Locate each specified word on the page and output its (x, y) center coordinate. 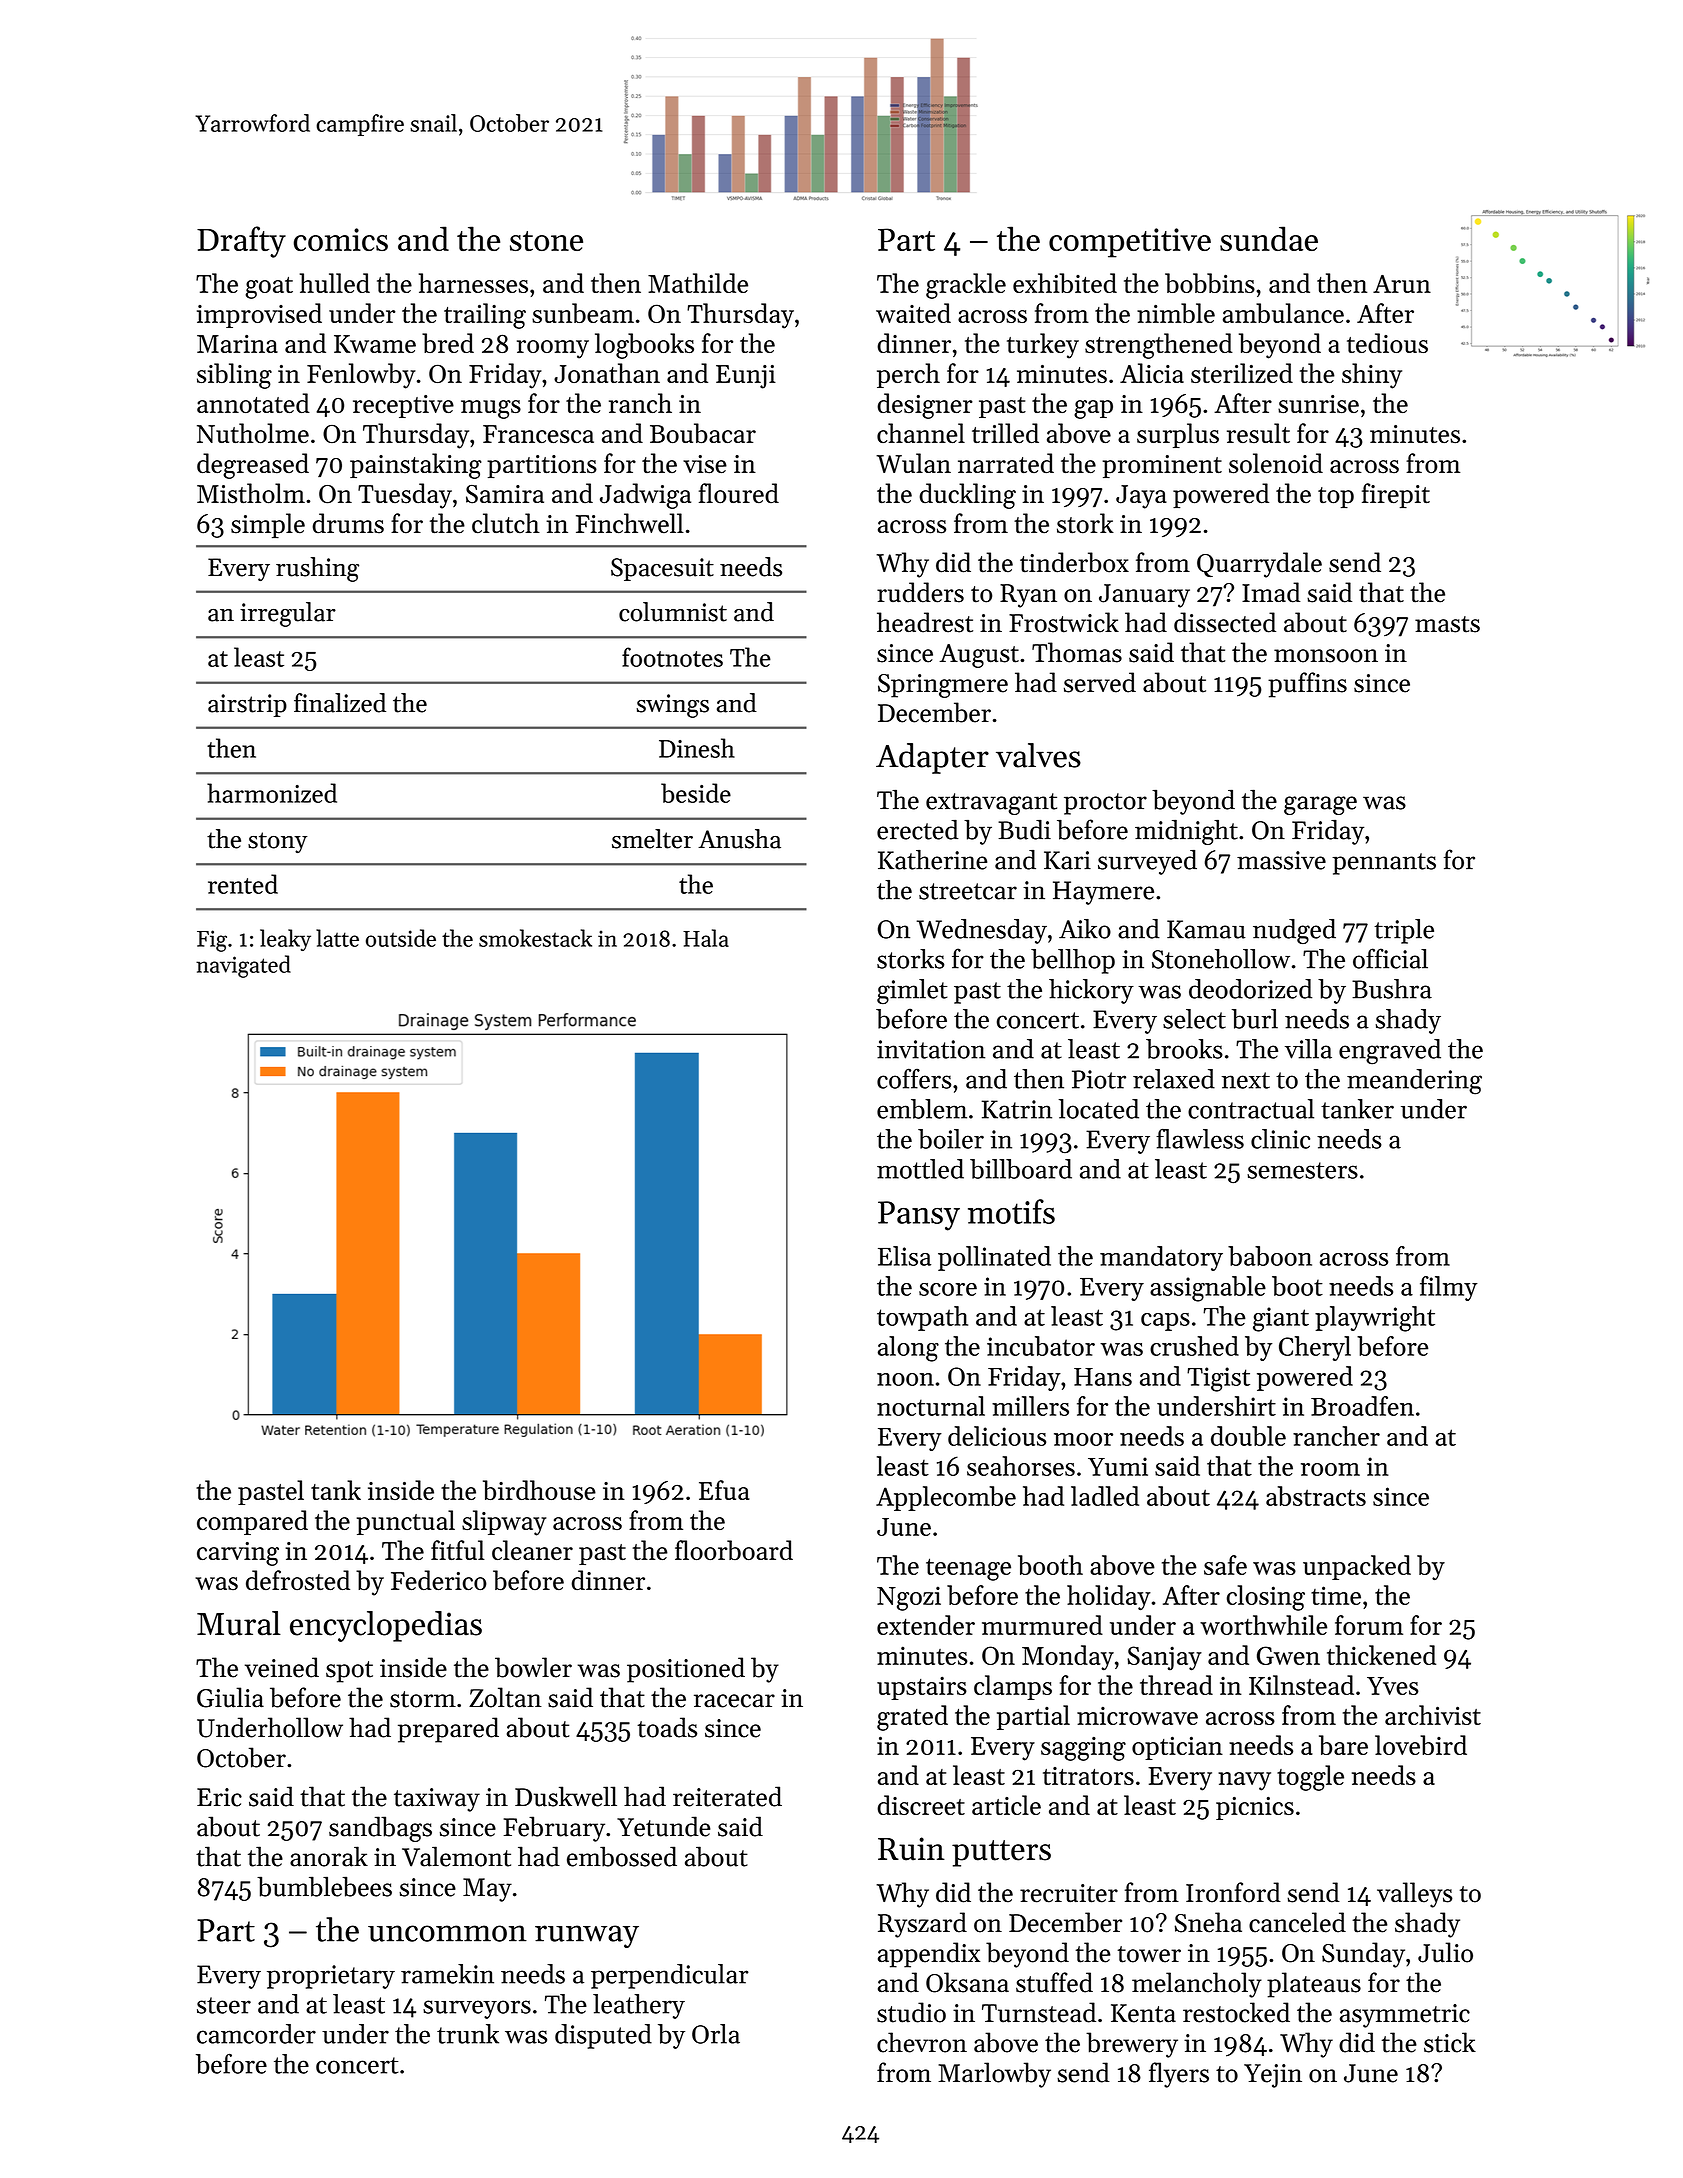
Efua (724, 1490)
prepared (448, 1730)
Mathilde (698, 283)
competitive (1130, 243)
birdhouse (539, 1490)
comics (341, 239)
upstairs (922, 1688)
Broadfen (1362, 1406)
